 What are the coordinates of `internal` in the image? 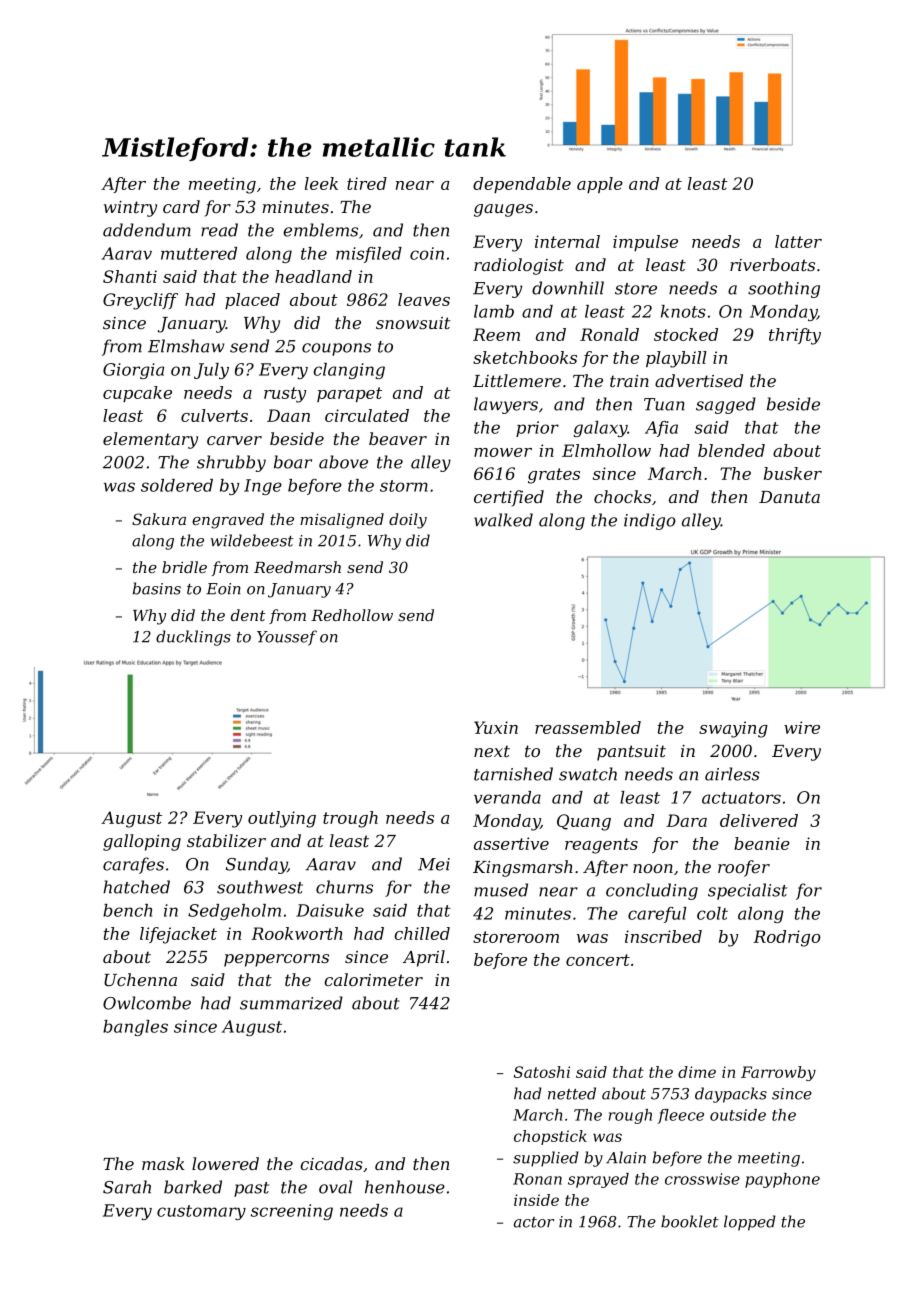 It's located at (567, 241).
